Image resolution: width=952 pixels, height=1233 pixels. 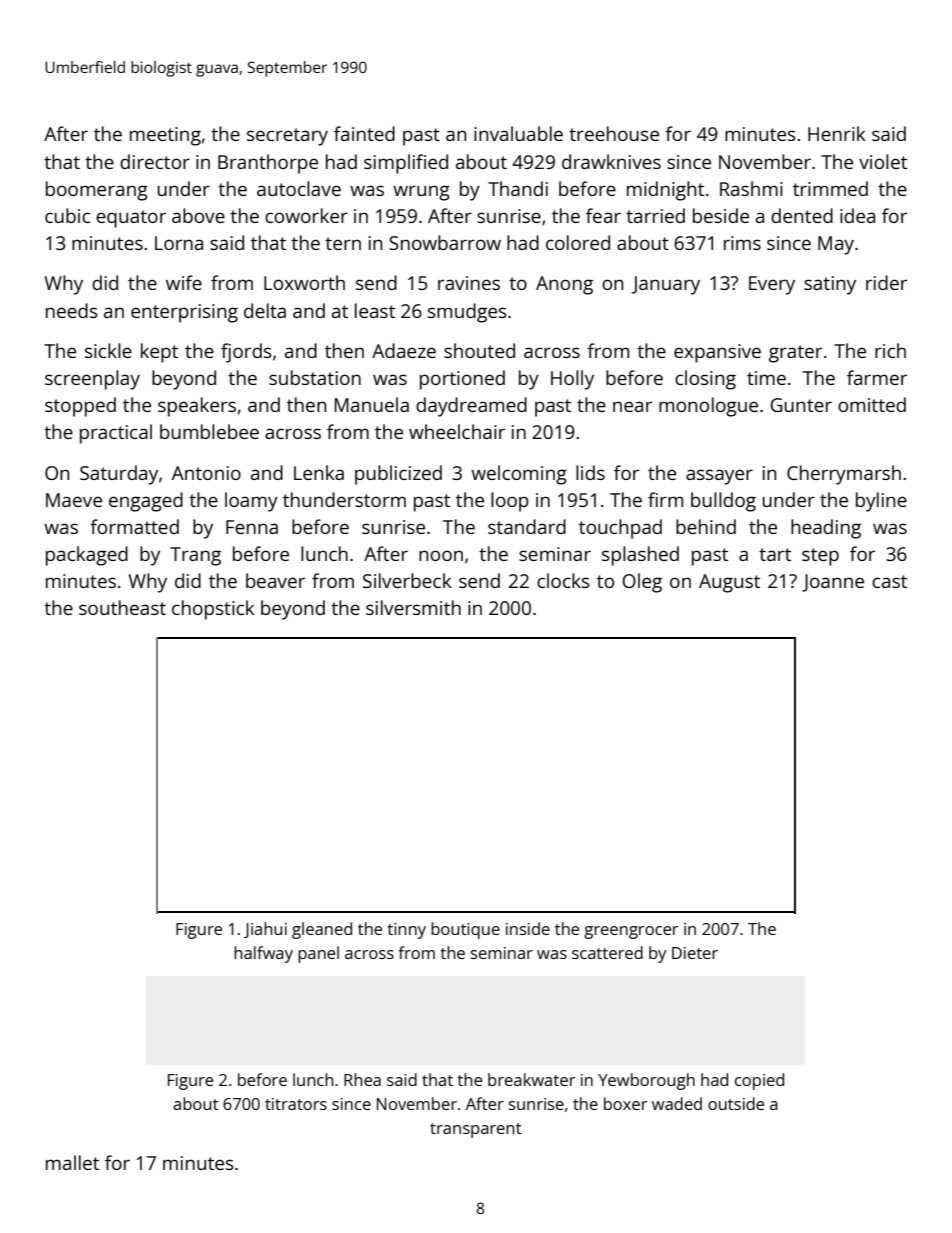 What do you see at coordinates (469, 283) in the image?
I see `ravines` at bounding box center [469, 283].
